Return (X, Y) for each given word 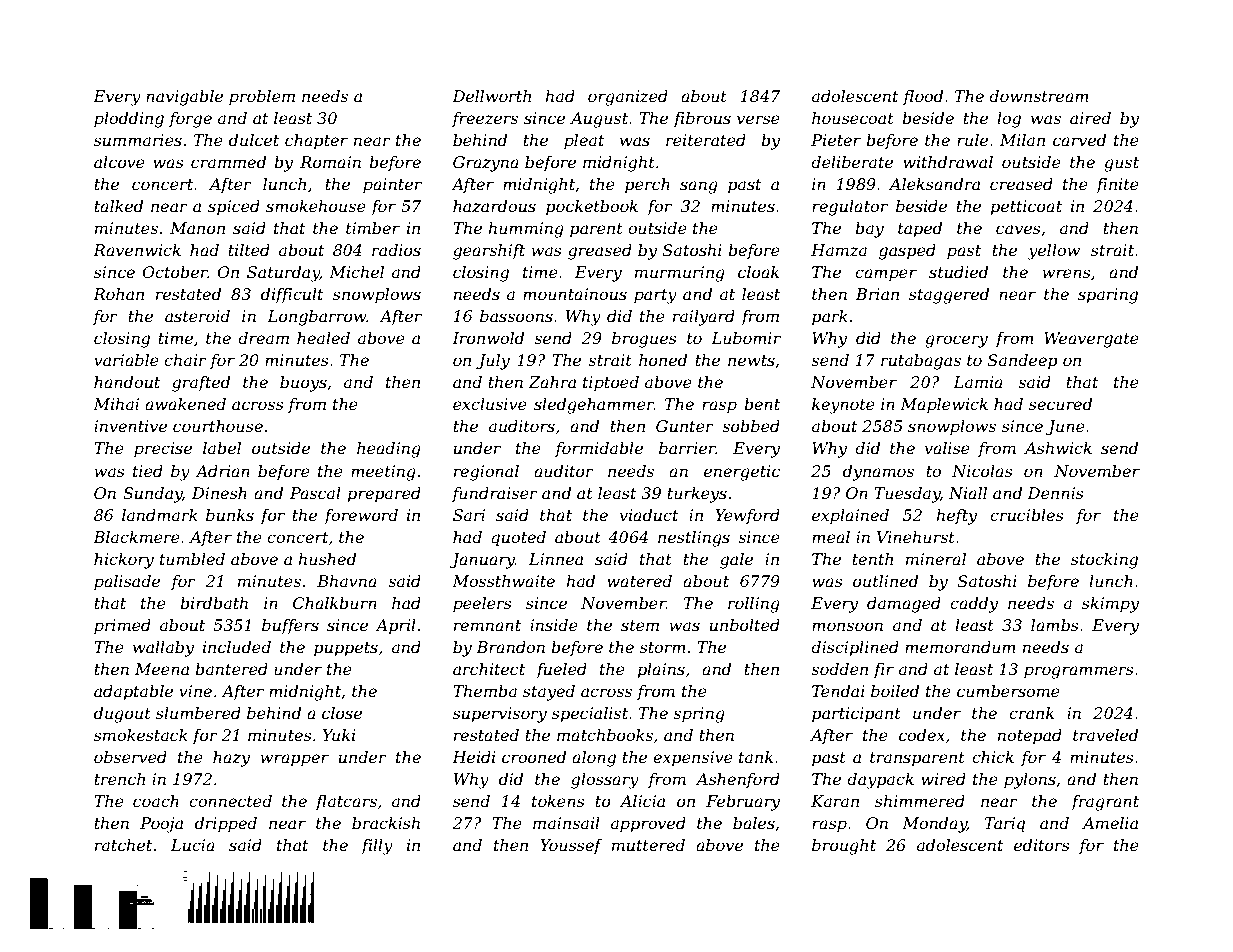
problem (262, 98)
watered (639, 581)
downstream (1039, 96)
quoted (518, 539)
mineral (936, 559)
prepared (384, 495)
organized (628, 98)
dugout (122, 715)
